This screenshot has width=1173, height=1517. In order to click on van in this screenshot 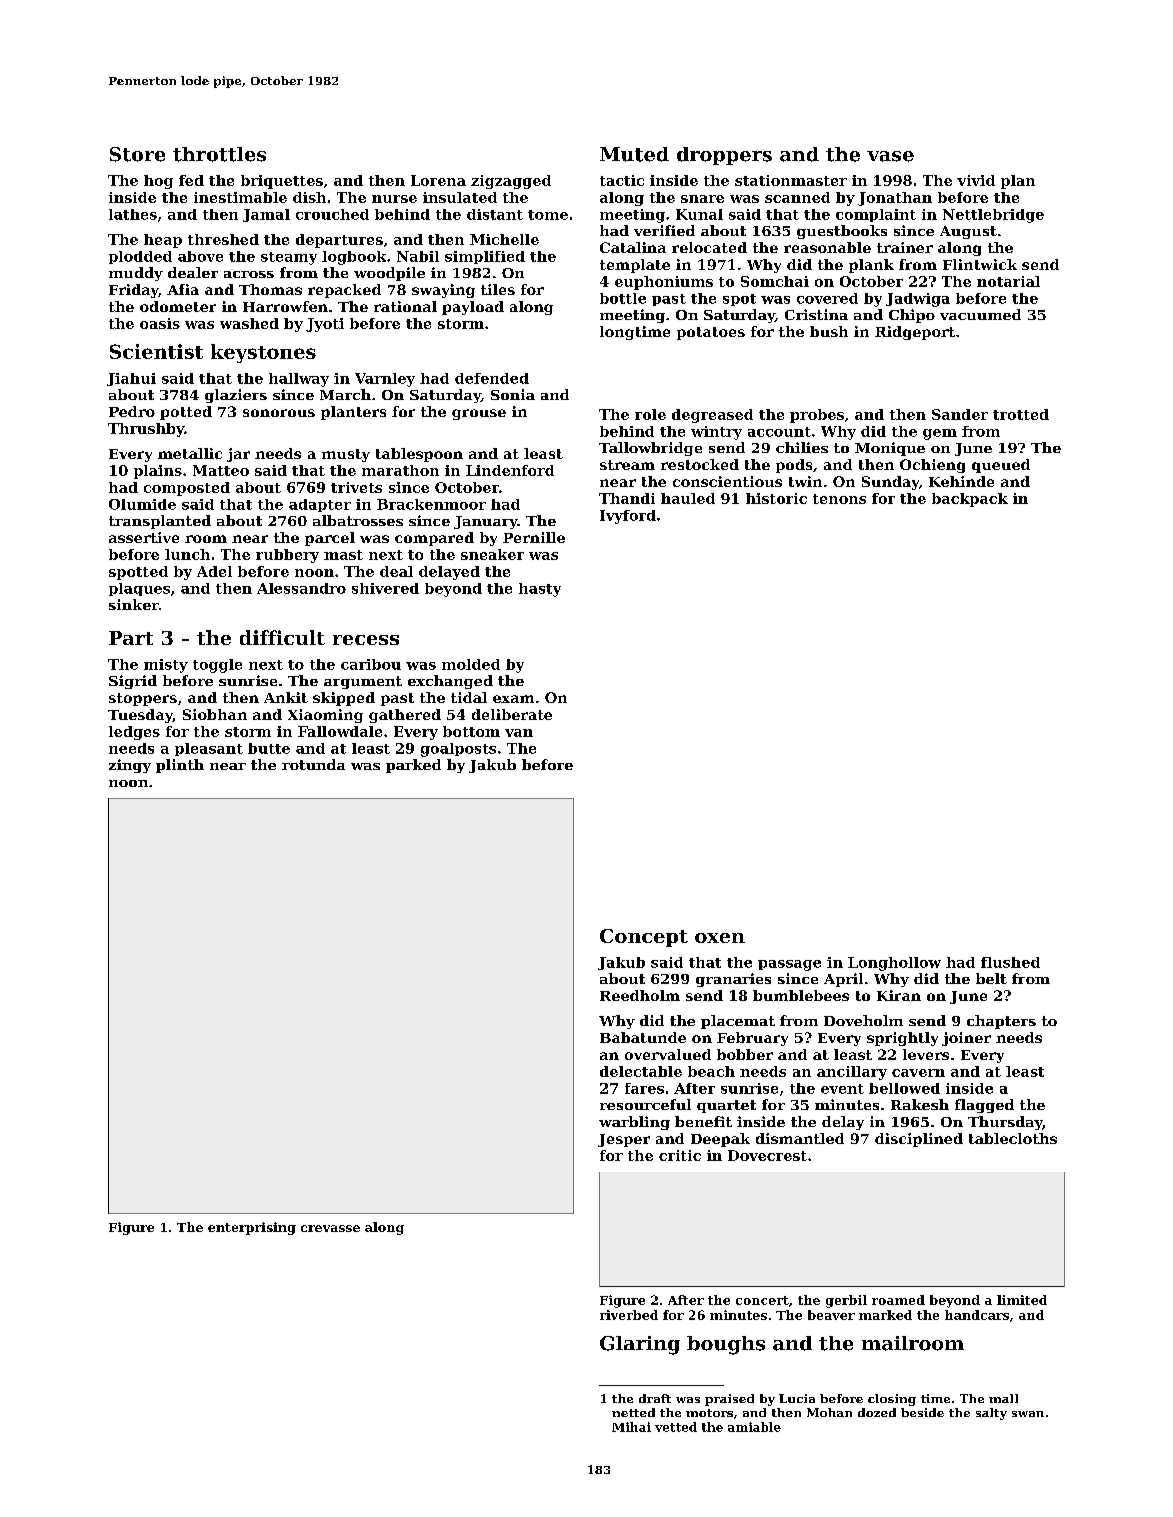, I will do `click(519, 733)`.
